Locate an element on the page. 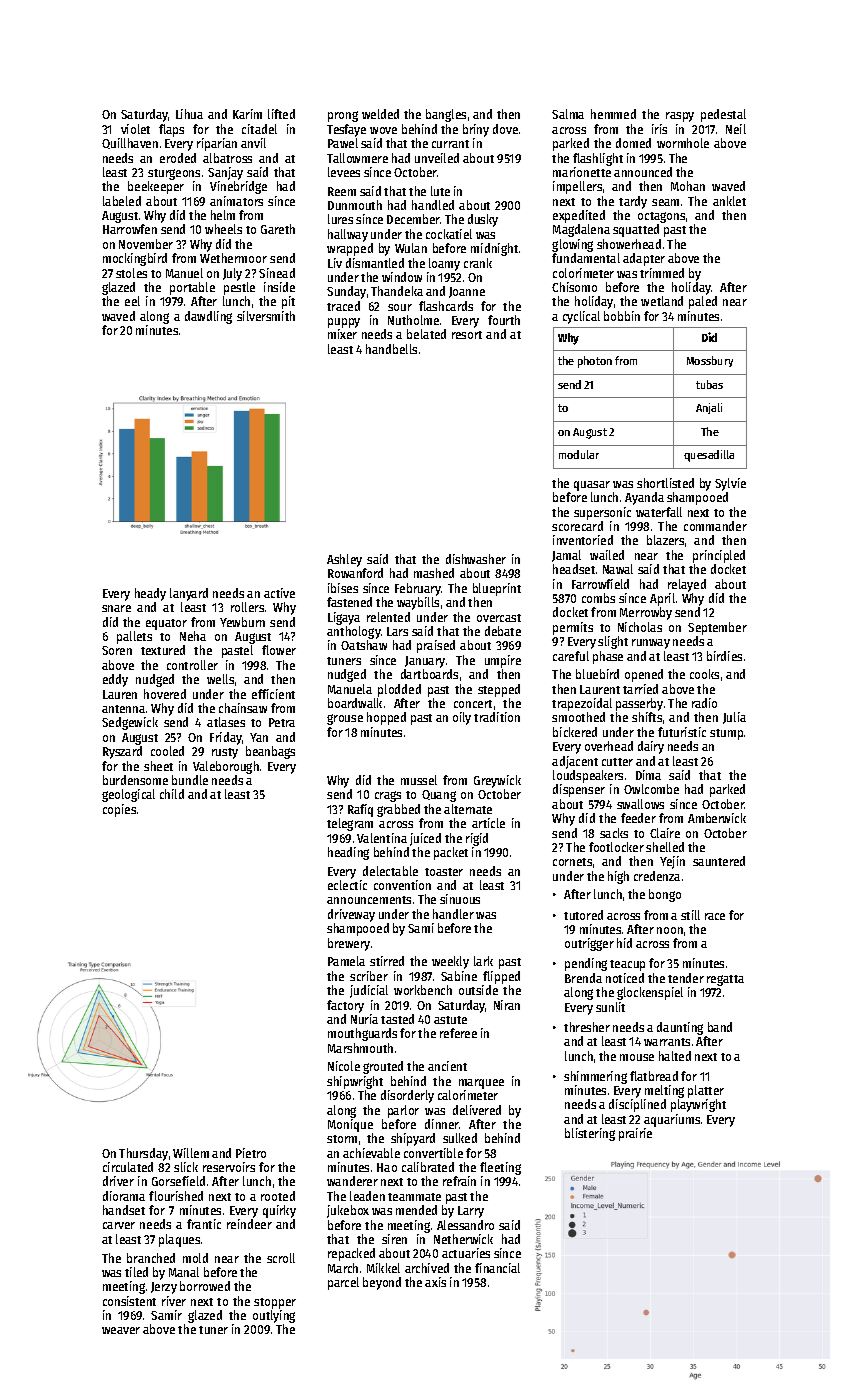 The image size is (849, 1400). weaver is located at coordinates (121, 1330).
